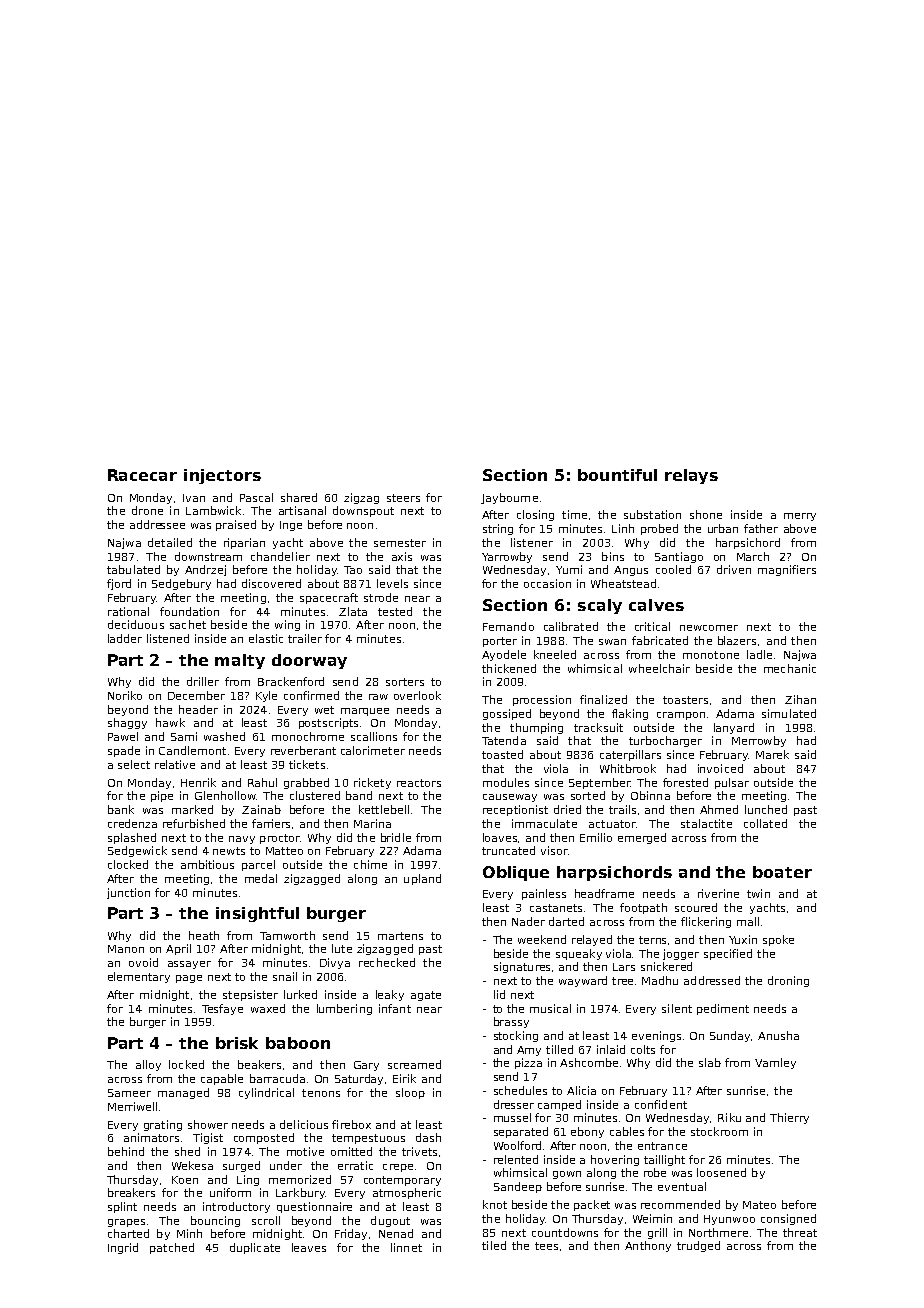 The image size is (924, 1308). What do you see at coordinates (642, 838) in the screenshot?
I see `emerged` at bounding box center [642, 838].
